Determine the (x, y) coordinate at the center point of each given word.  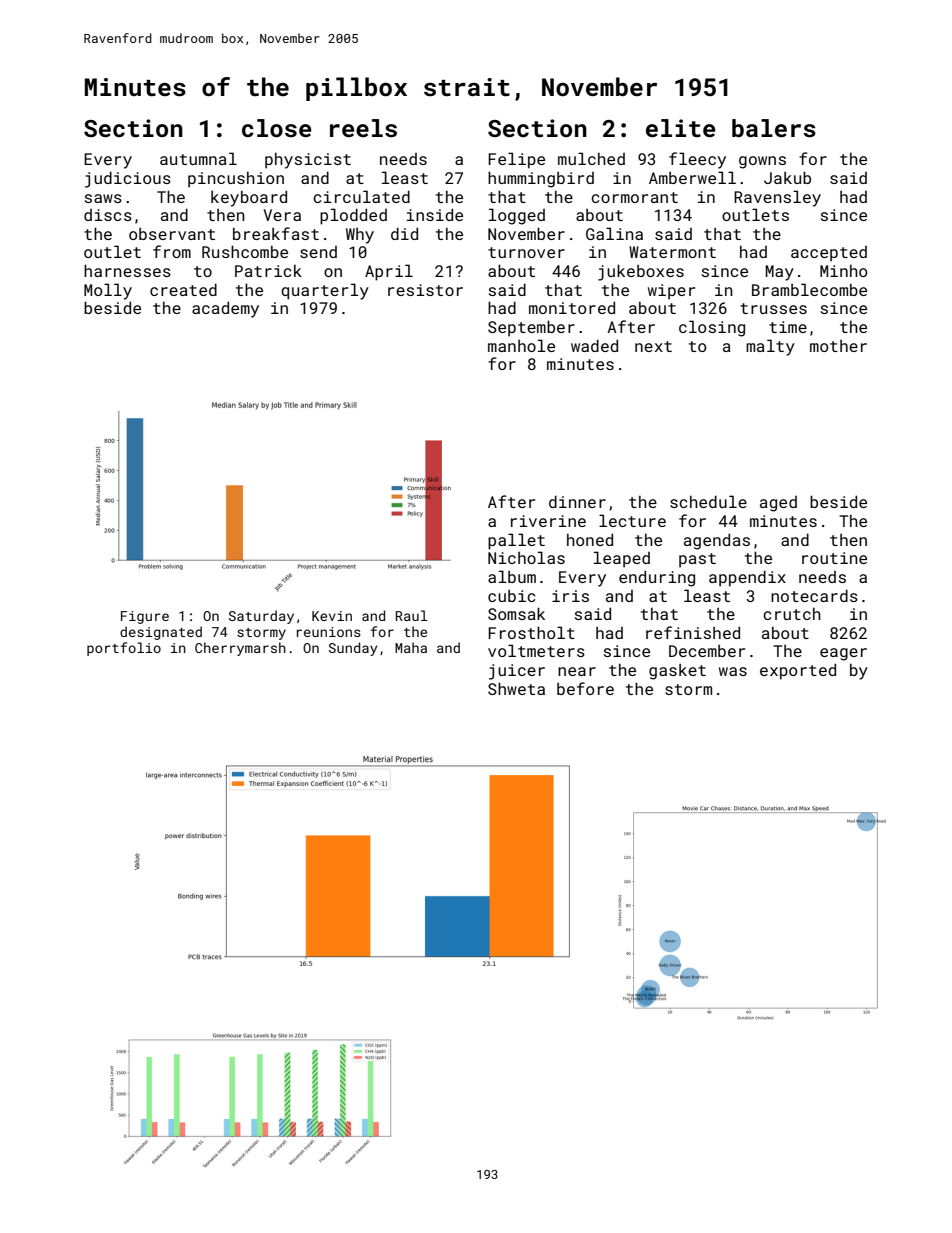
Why (360, 236)
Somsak (516, 613)
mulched (591, 158)
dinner (577, 501)
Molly (108, 291)
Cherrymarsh (240, 649)
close (276, 128)
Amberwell (692, 177)
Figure (145, 617)
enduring (657, 578)
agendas (717, 541)
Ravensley (777, 198)
